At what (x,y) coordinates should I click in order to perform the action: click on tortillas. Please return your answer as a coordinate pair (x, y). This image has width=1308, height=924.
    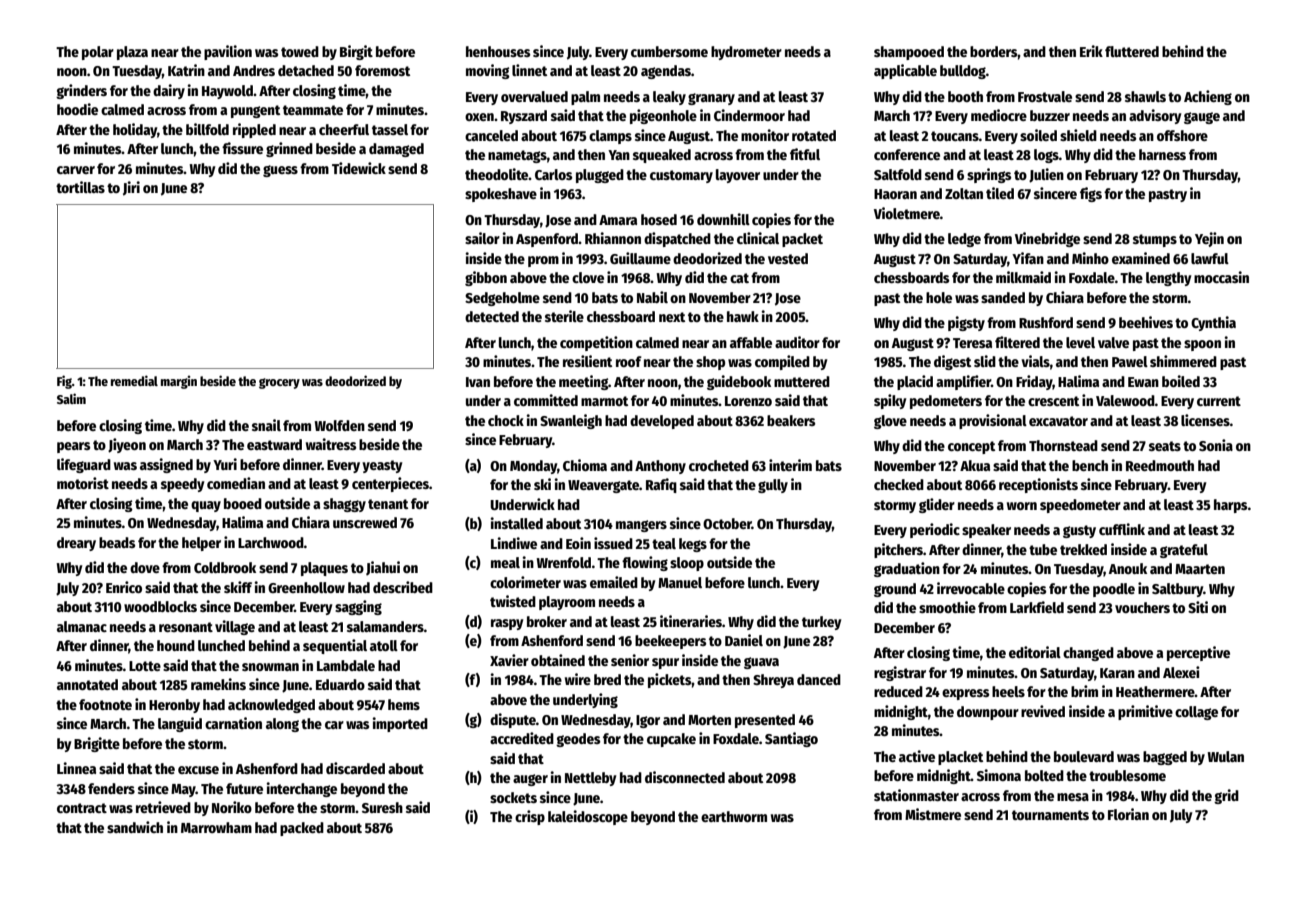
    Looking at the image, I should click on (80, 187).
